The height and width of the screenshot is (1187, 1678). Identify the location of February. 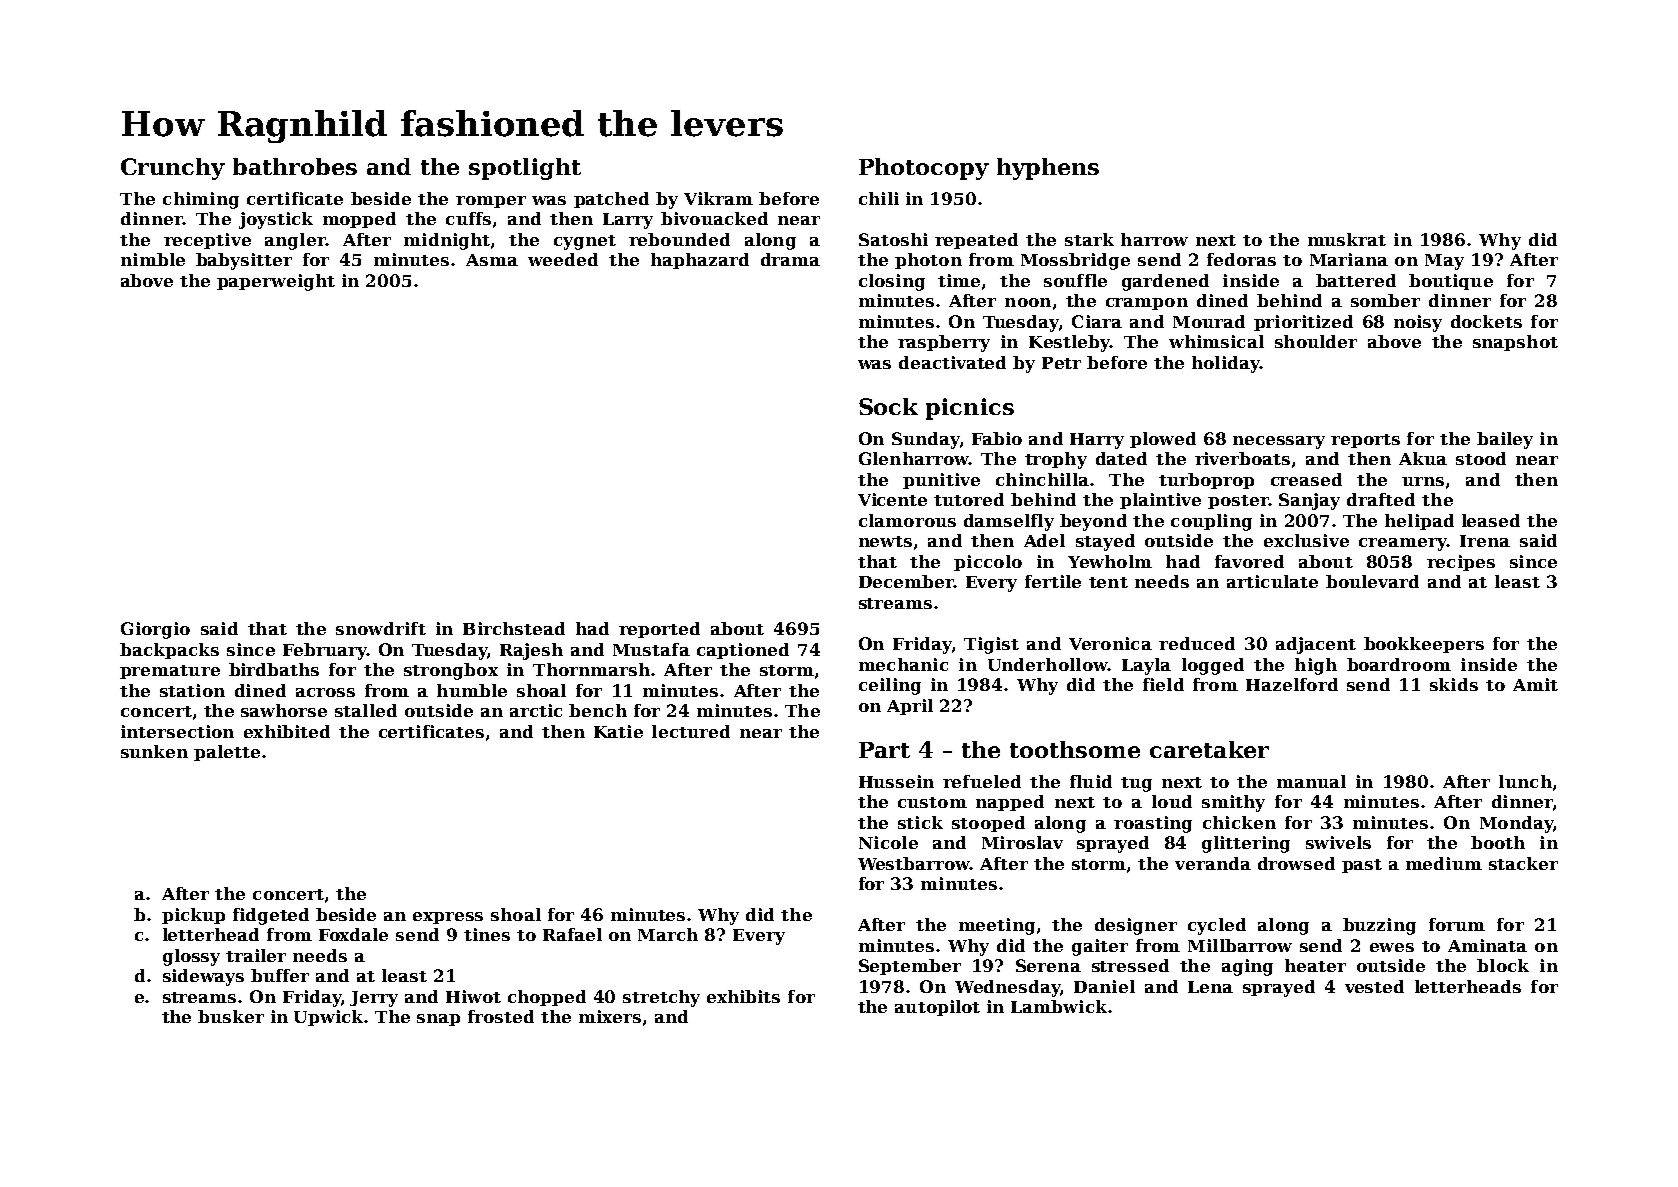
(325, 651).
